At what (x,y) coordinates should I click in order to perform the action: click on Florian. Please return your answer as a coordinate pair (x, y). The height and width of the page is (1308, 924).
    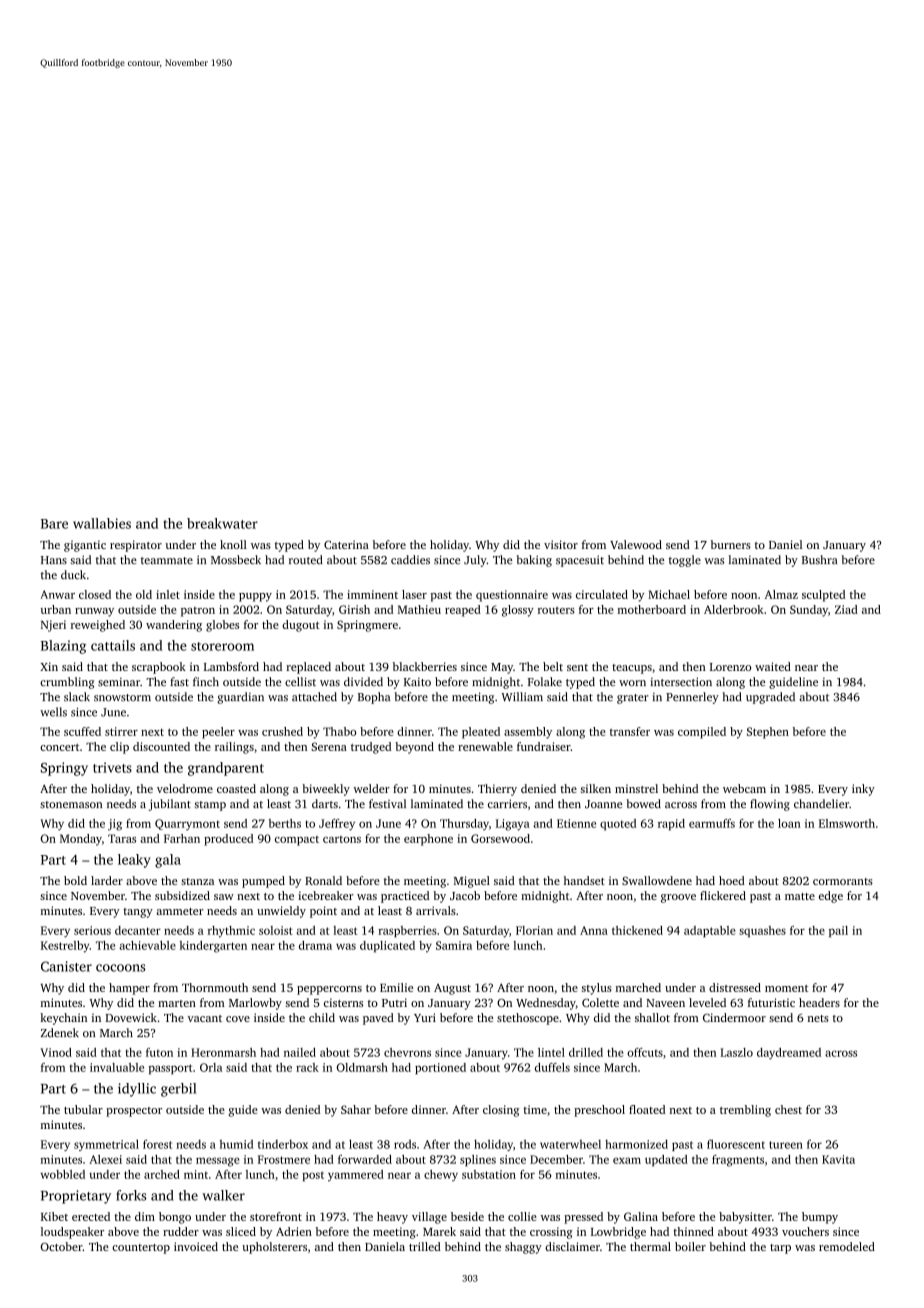
    Looking at the image, I should click on (534, 930).
